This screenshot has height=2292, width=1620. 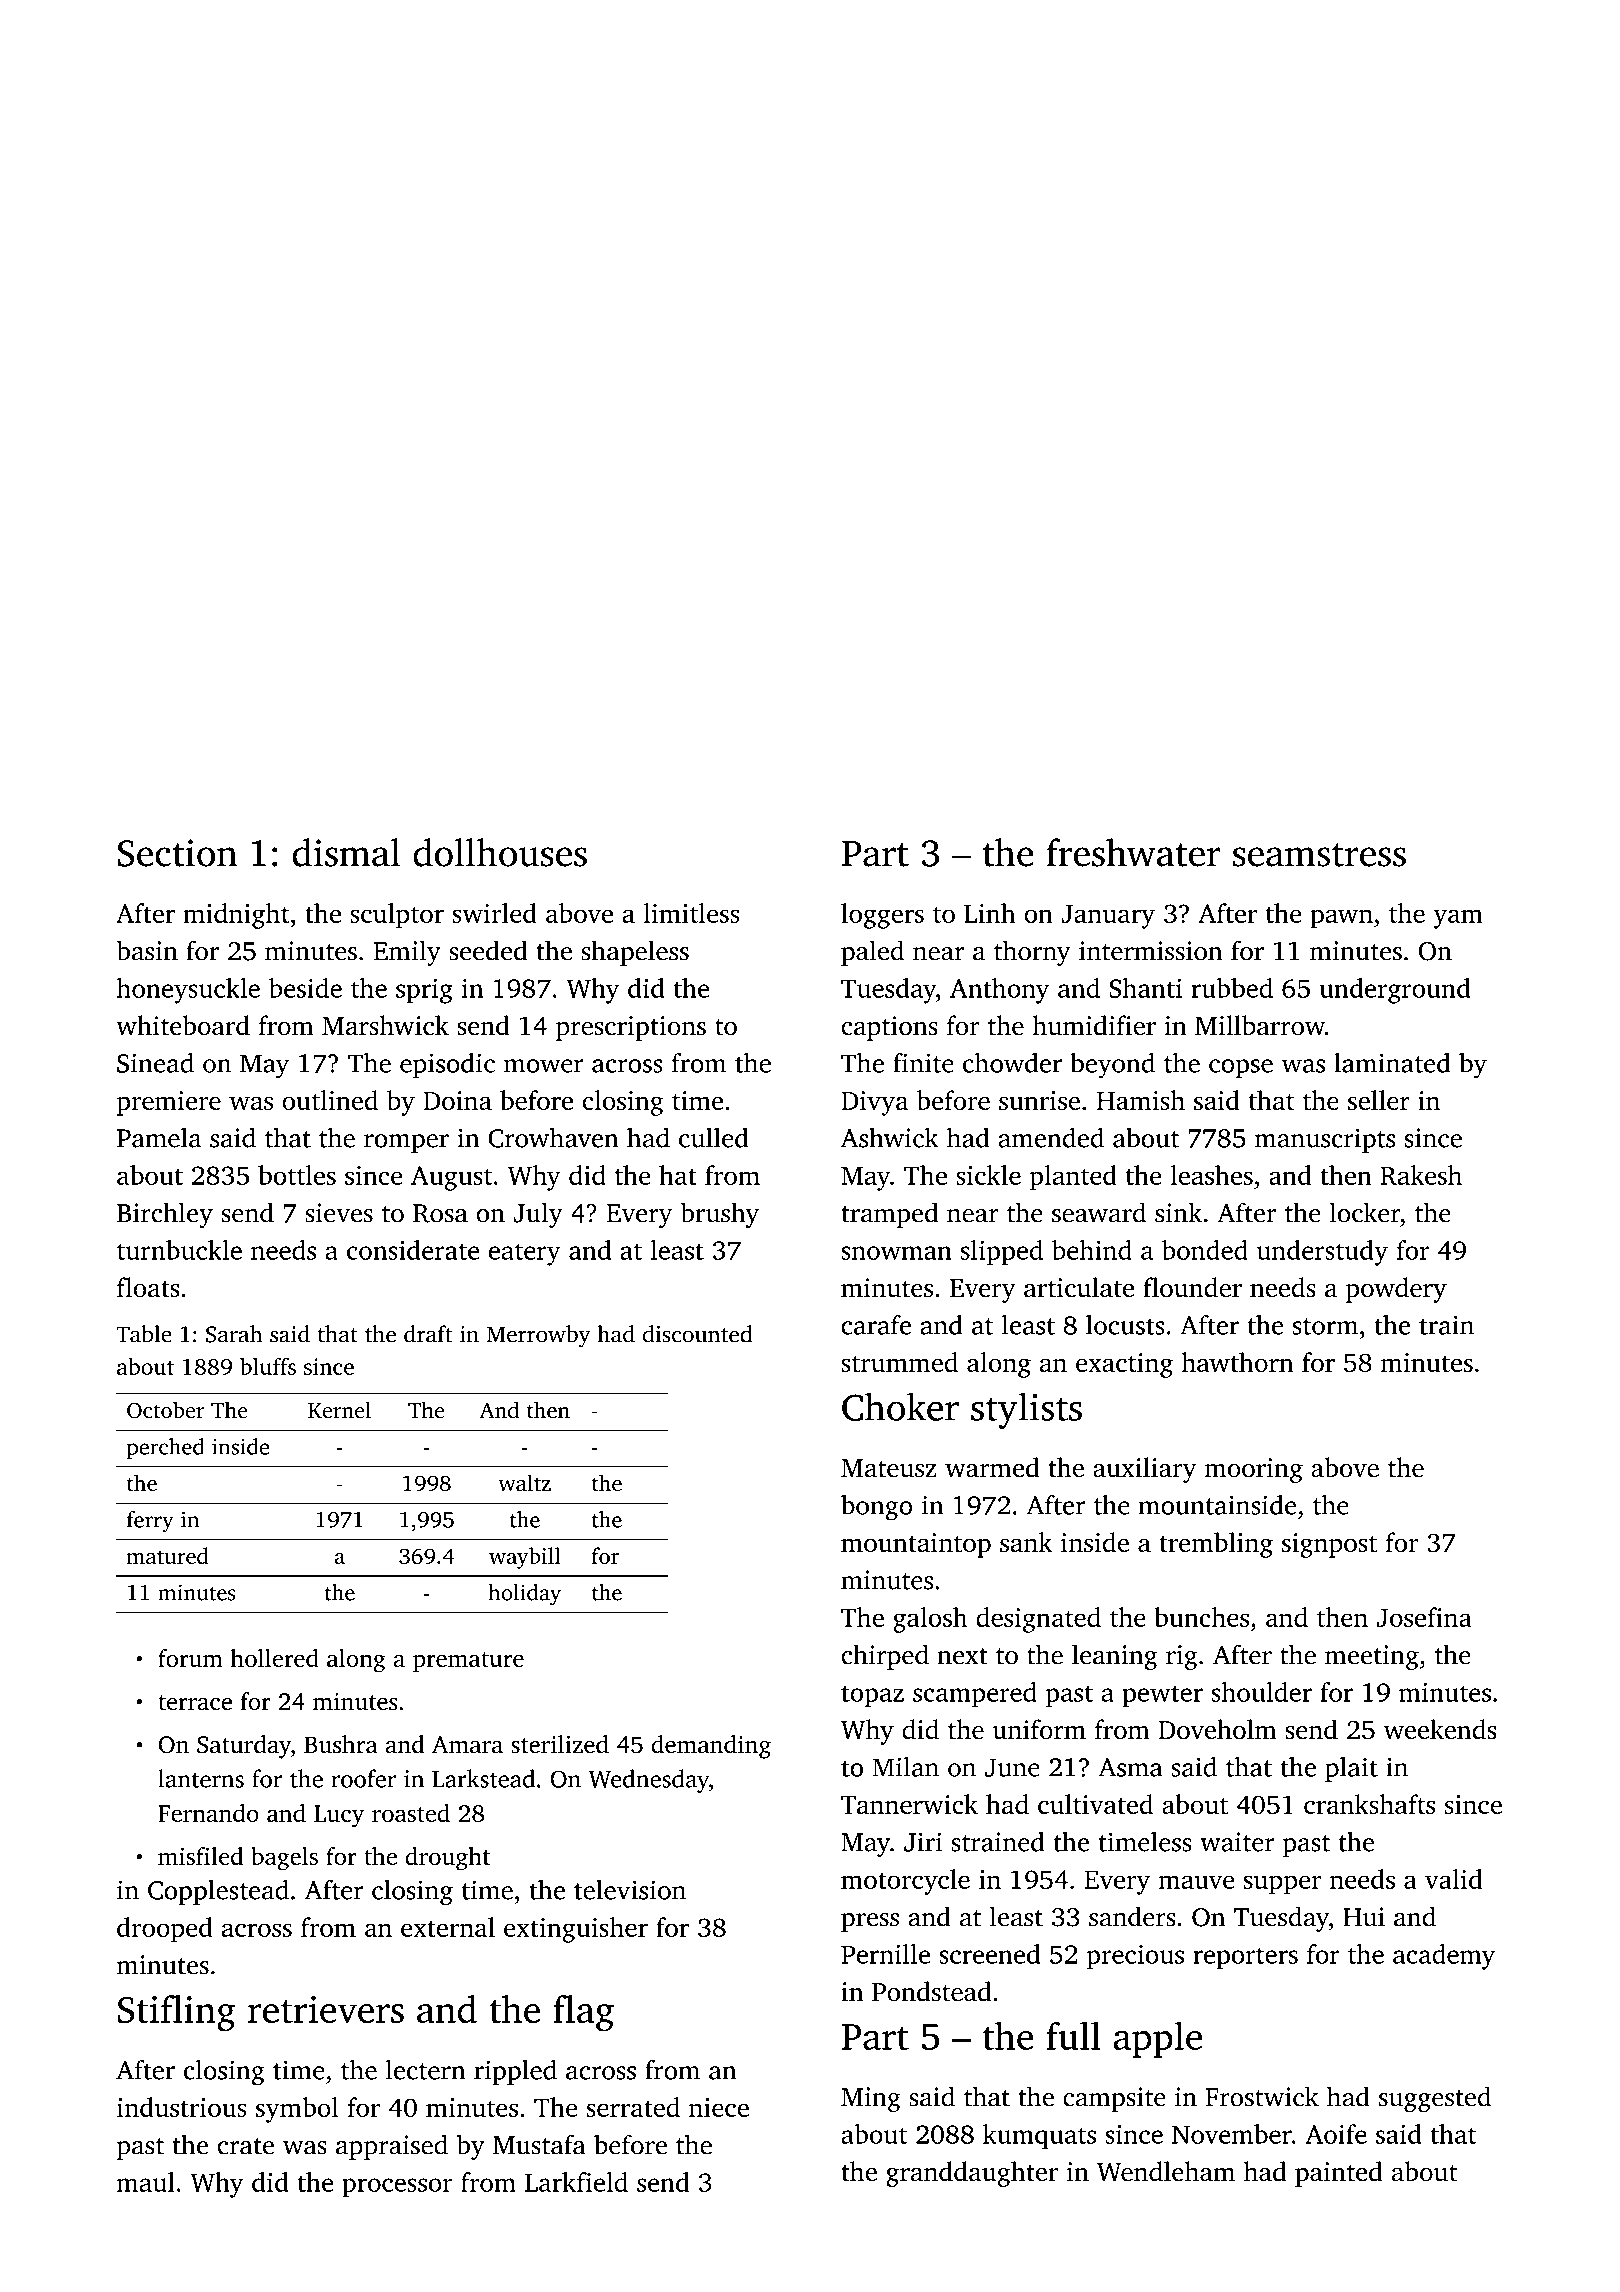 I want to click on culled, so click(x=714, y=1137).
